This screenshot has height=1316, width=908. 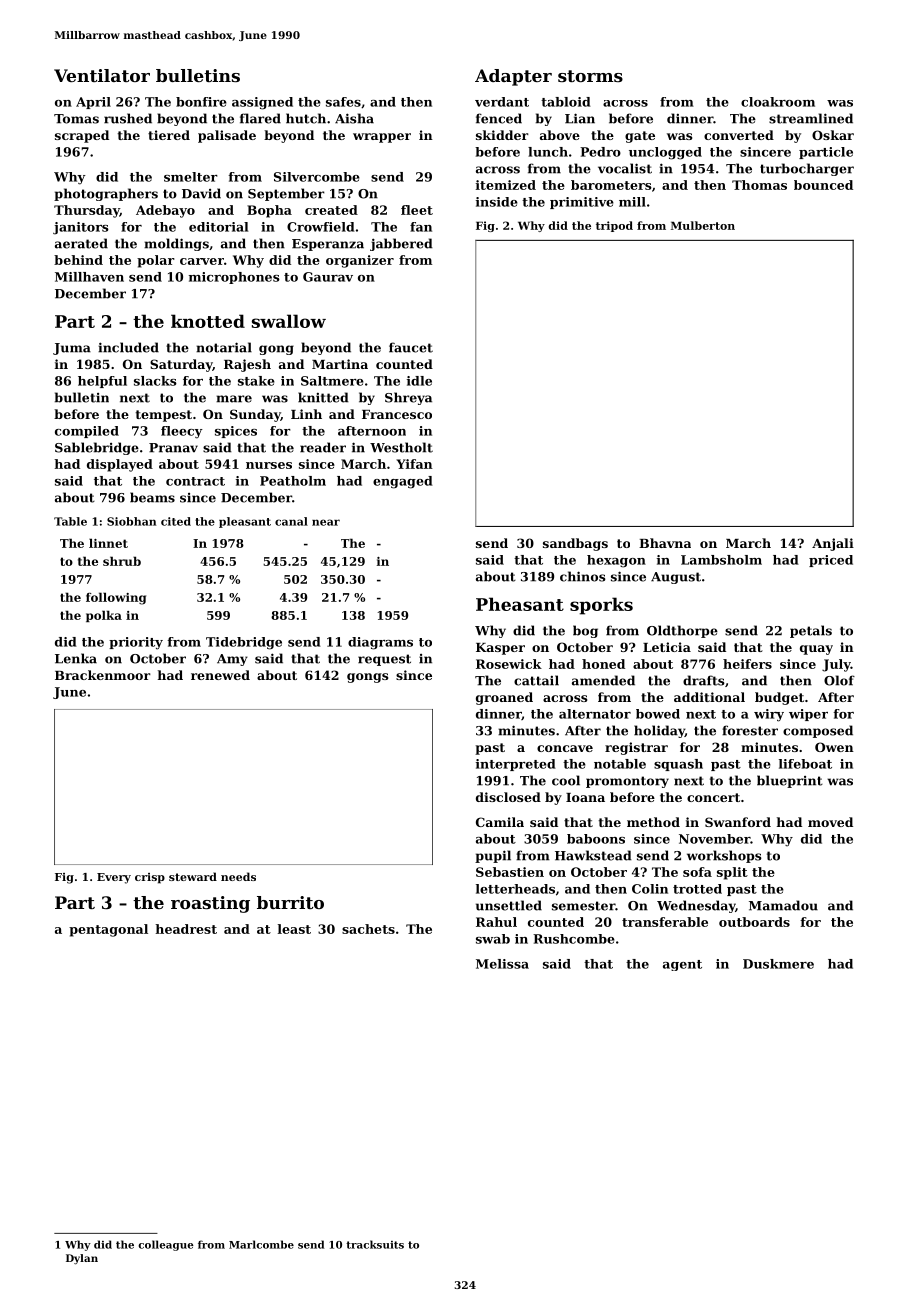 What do you see at coordinates (166, 1245) in the screenshot?
I see `colleague` at bounding box center [166, 1245].
